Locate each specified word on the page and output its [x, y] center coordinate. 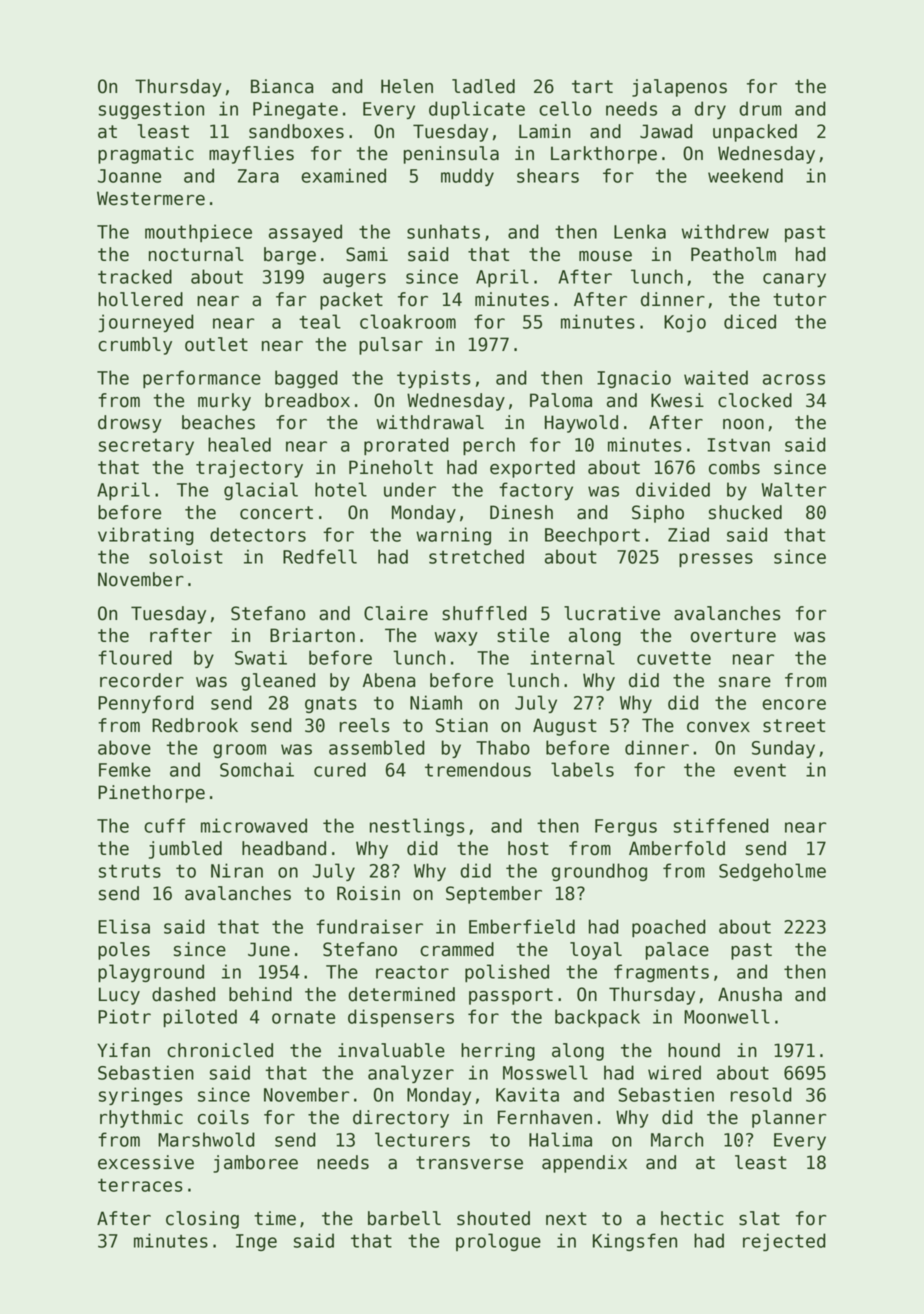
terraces [140, 1185]
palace [677, 951]
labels [582, 769]
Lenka [640, 231]
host [528, 848]
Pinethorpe [151, 794]
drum [760, 108]
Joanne [129, 176]
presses [716, 560]
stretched [476, 556]
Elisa [124, 926]
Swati [261, 657]
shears [548, 175]
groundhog [599, 872]
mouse [605, 256]
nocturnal [196, 254]
